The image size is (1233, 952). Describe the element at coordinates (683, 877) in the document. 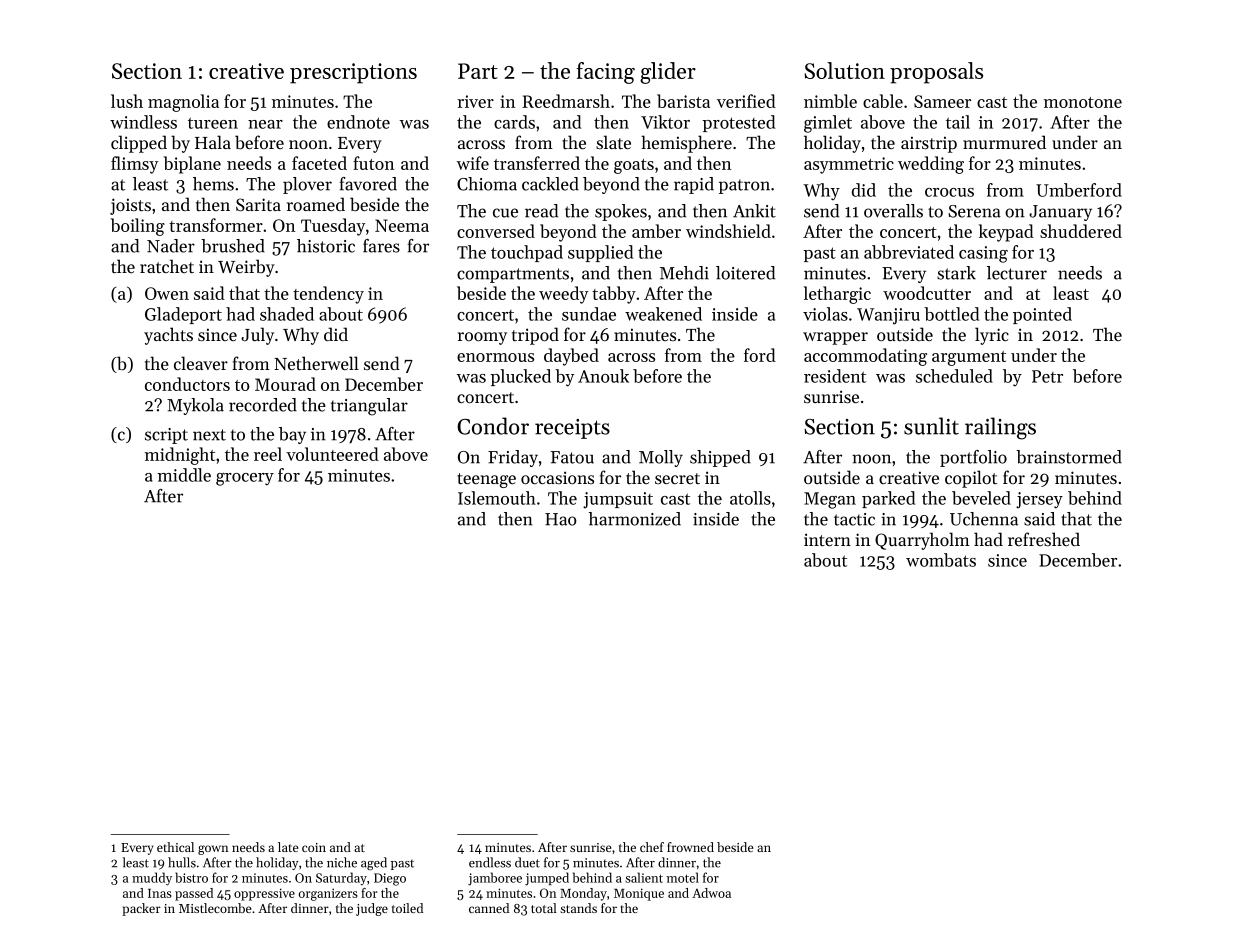

I see `motel` at that location.
